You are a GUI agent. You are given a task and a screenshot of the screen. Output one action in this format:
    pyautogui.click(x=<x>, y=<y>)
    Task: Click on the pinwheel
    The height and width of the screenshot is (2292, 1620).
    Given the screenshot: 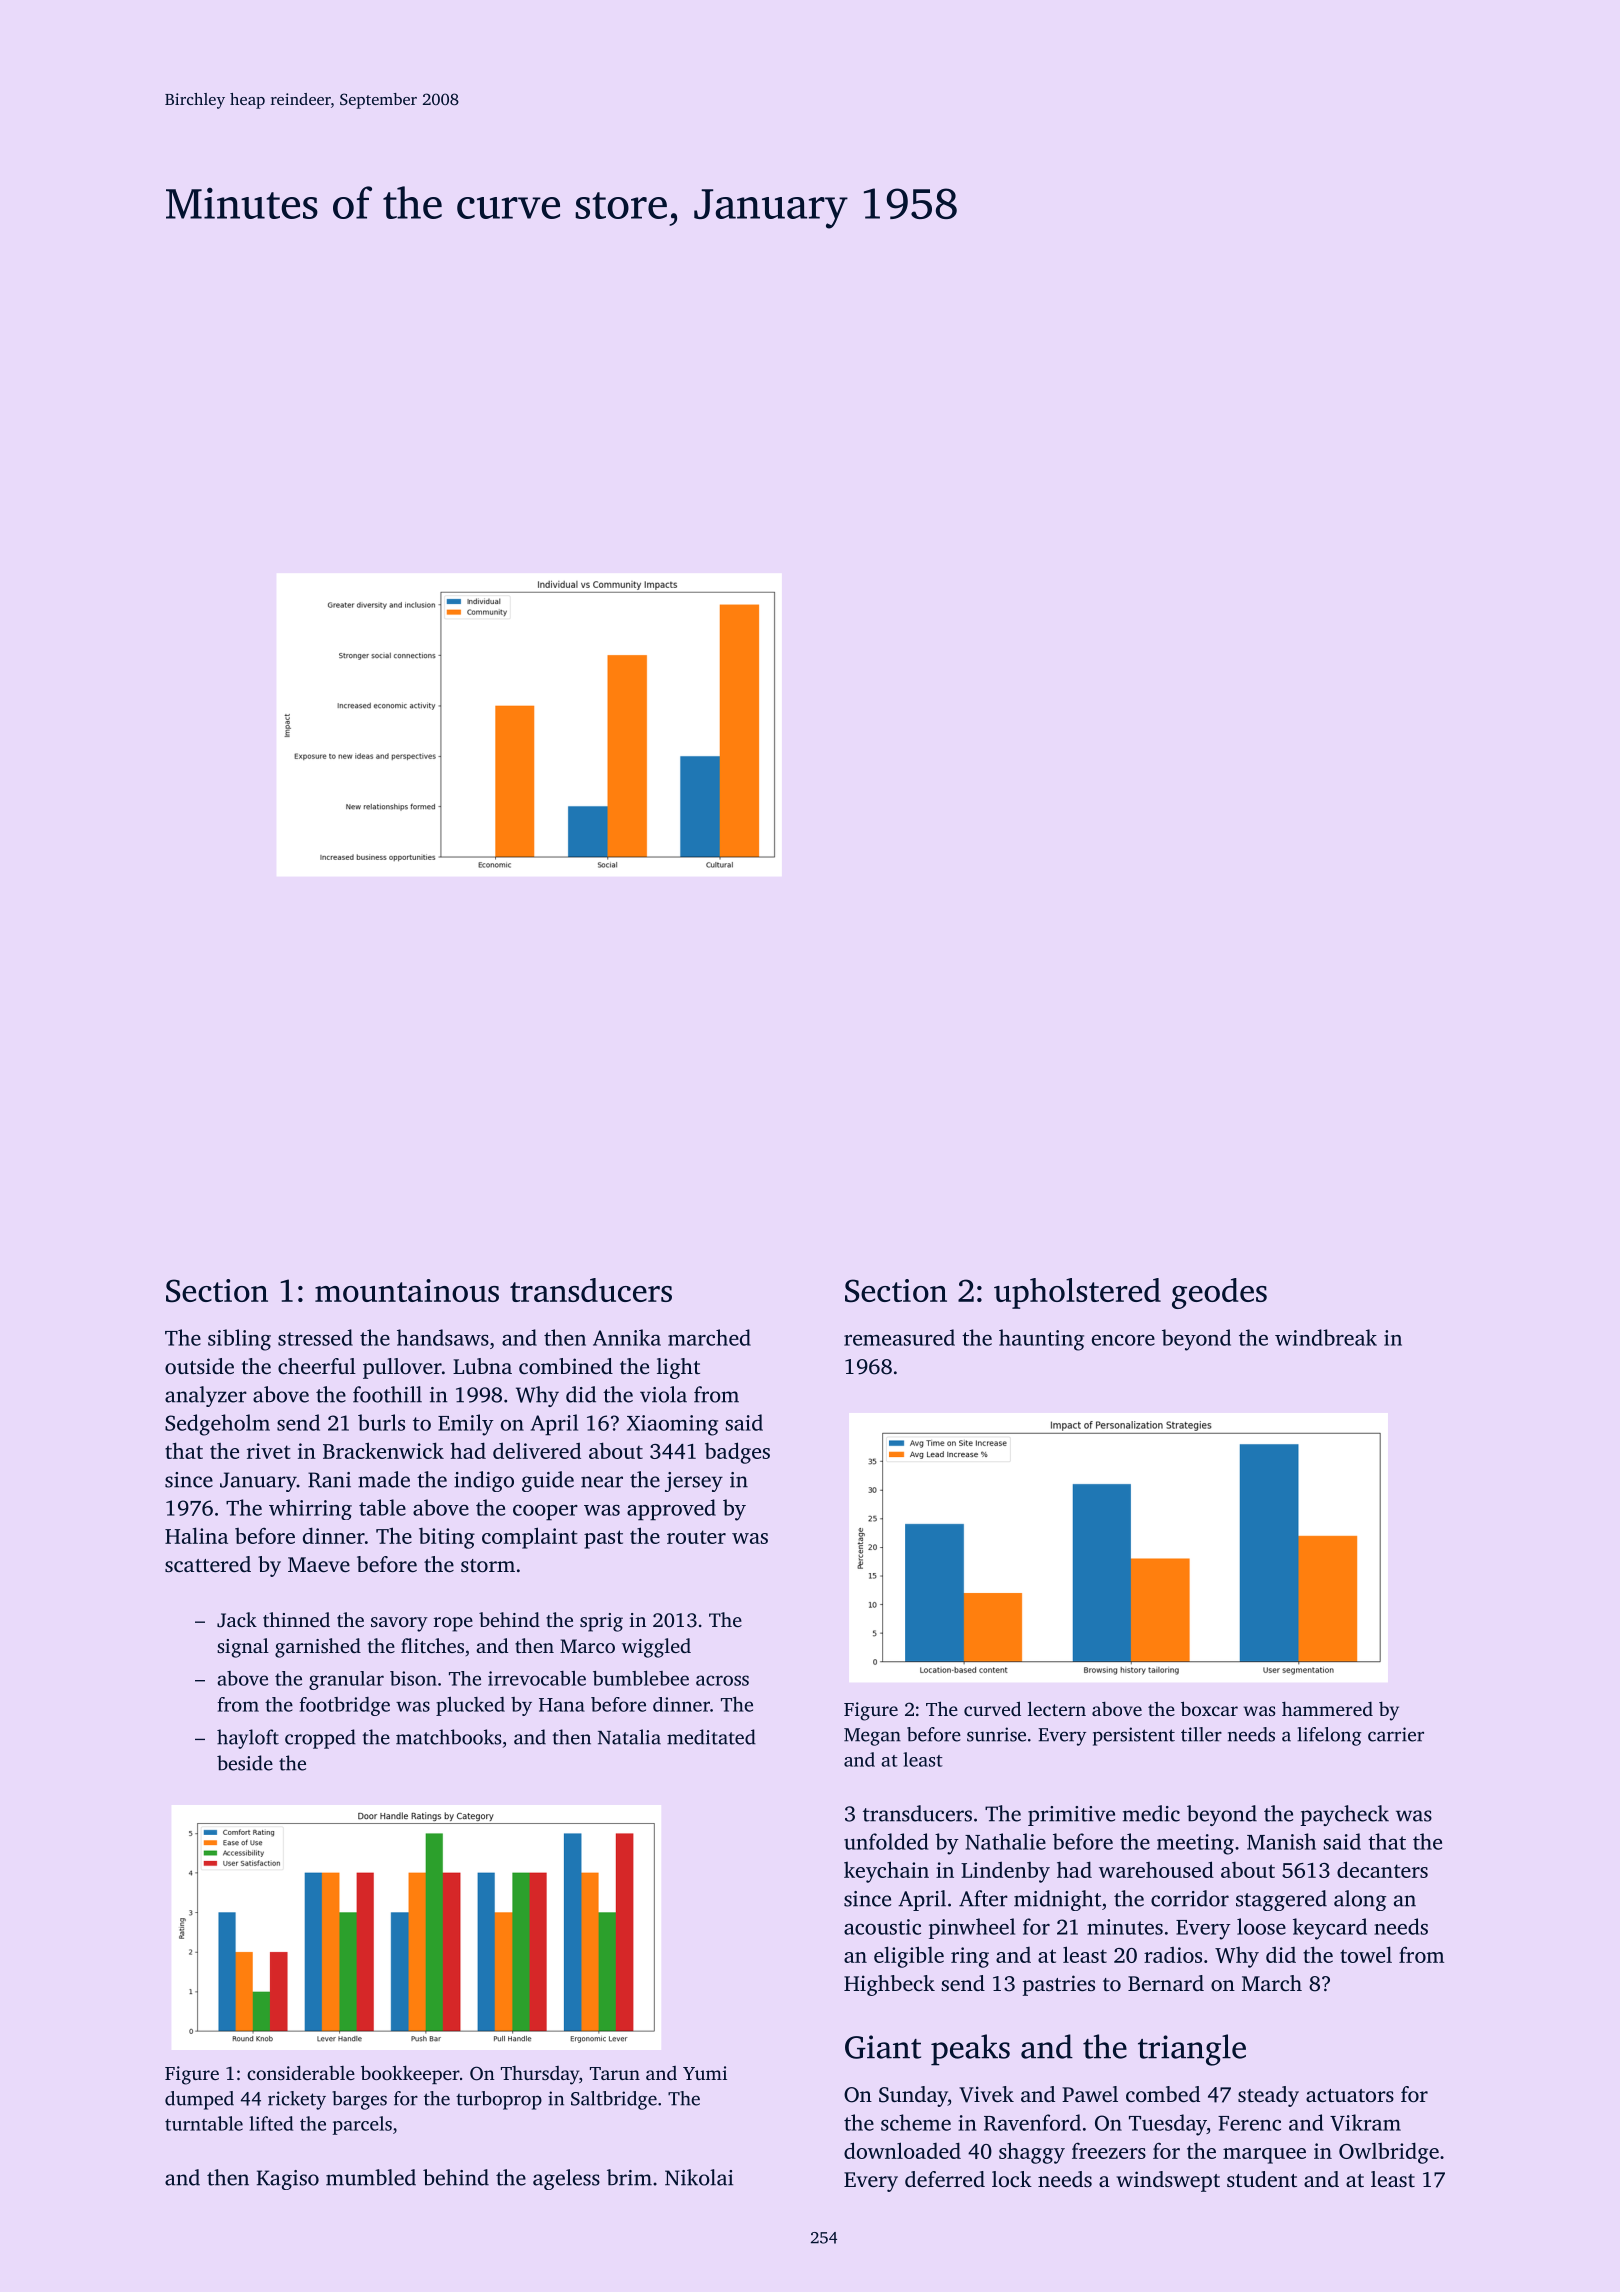 What is the action you would take?
    pyautogui.click(x=972, y=1928)
